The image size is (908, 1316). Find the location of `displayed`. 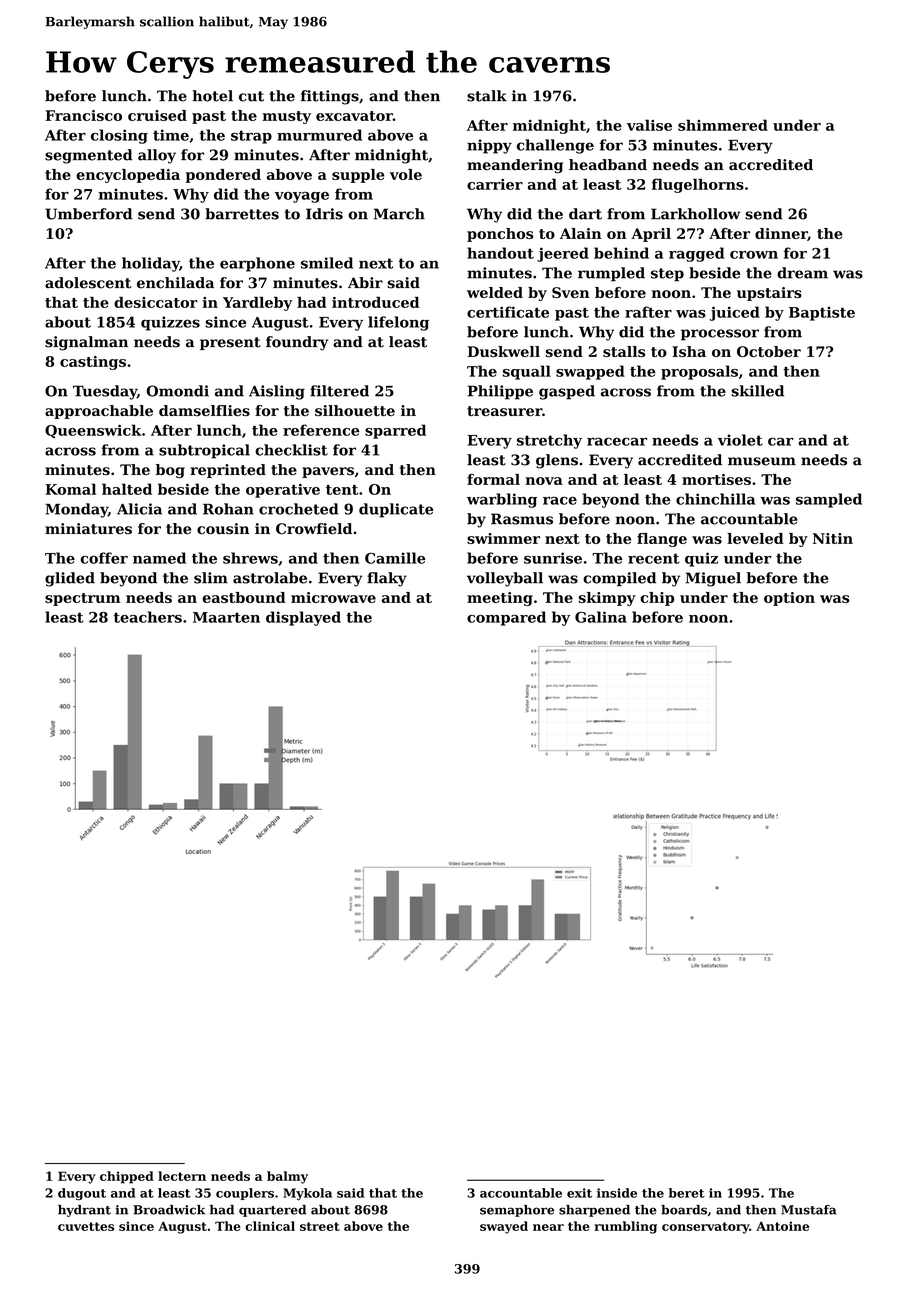

displayed is located at coordinates (303, 618).
